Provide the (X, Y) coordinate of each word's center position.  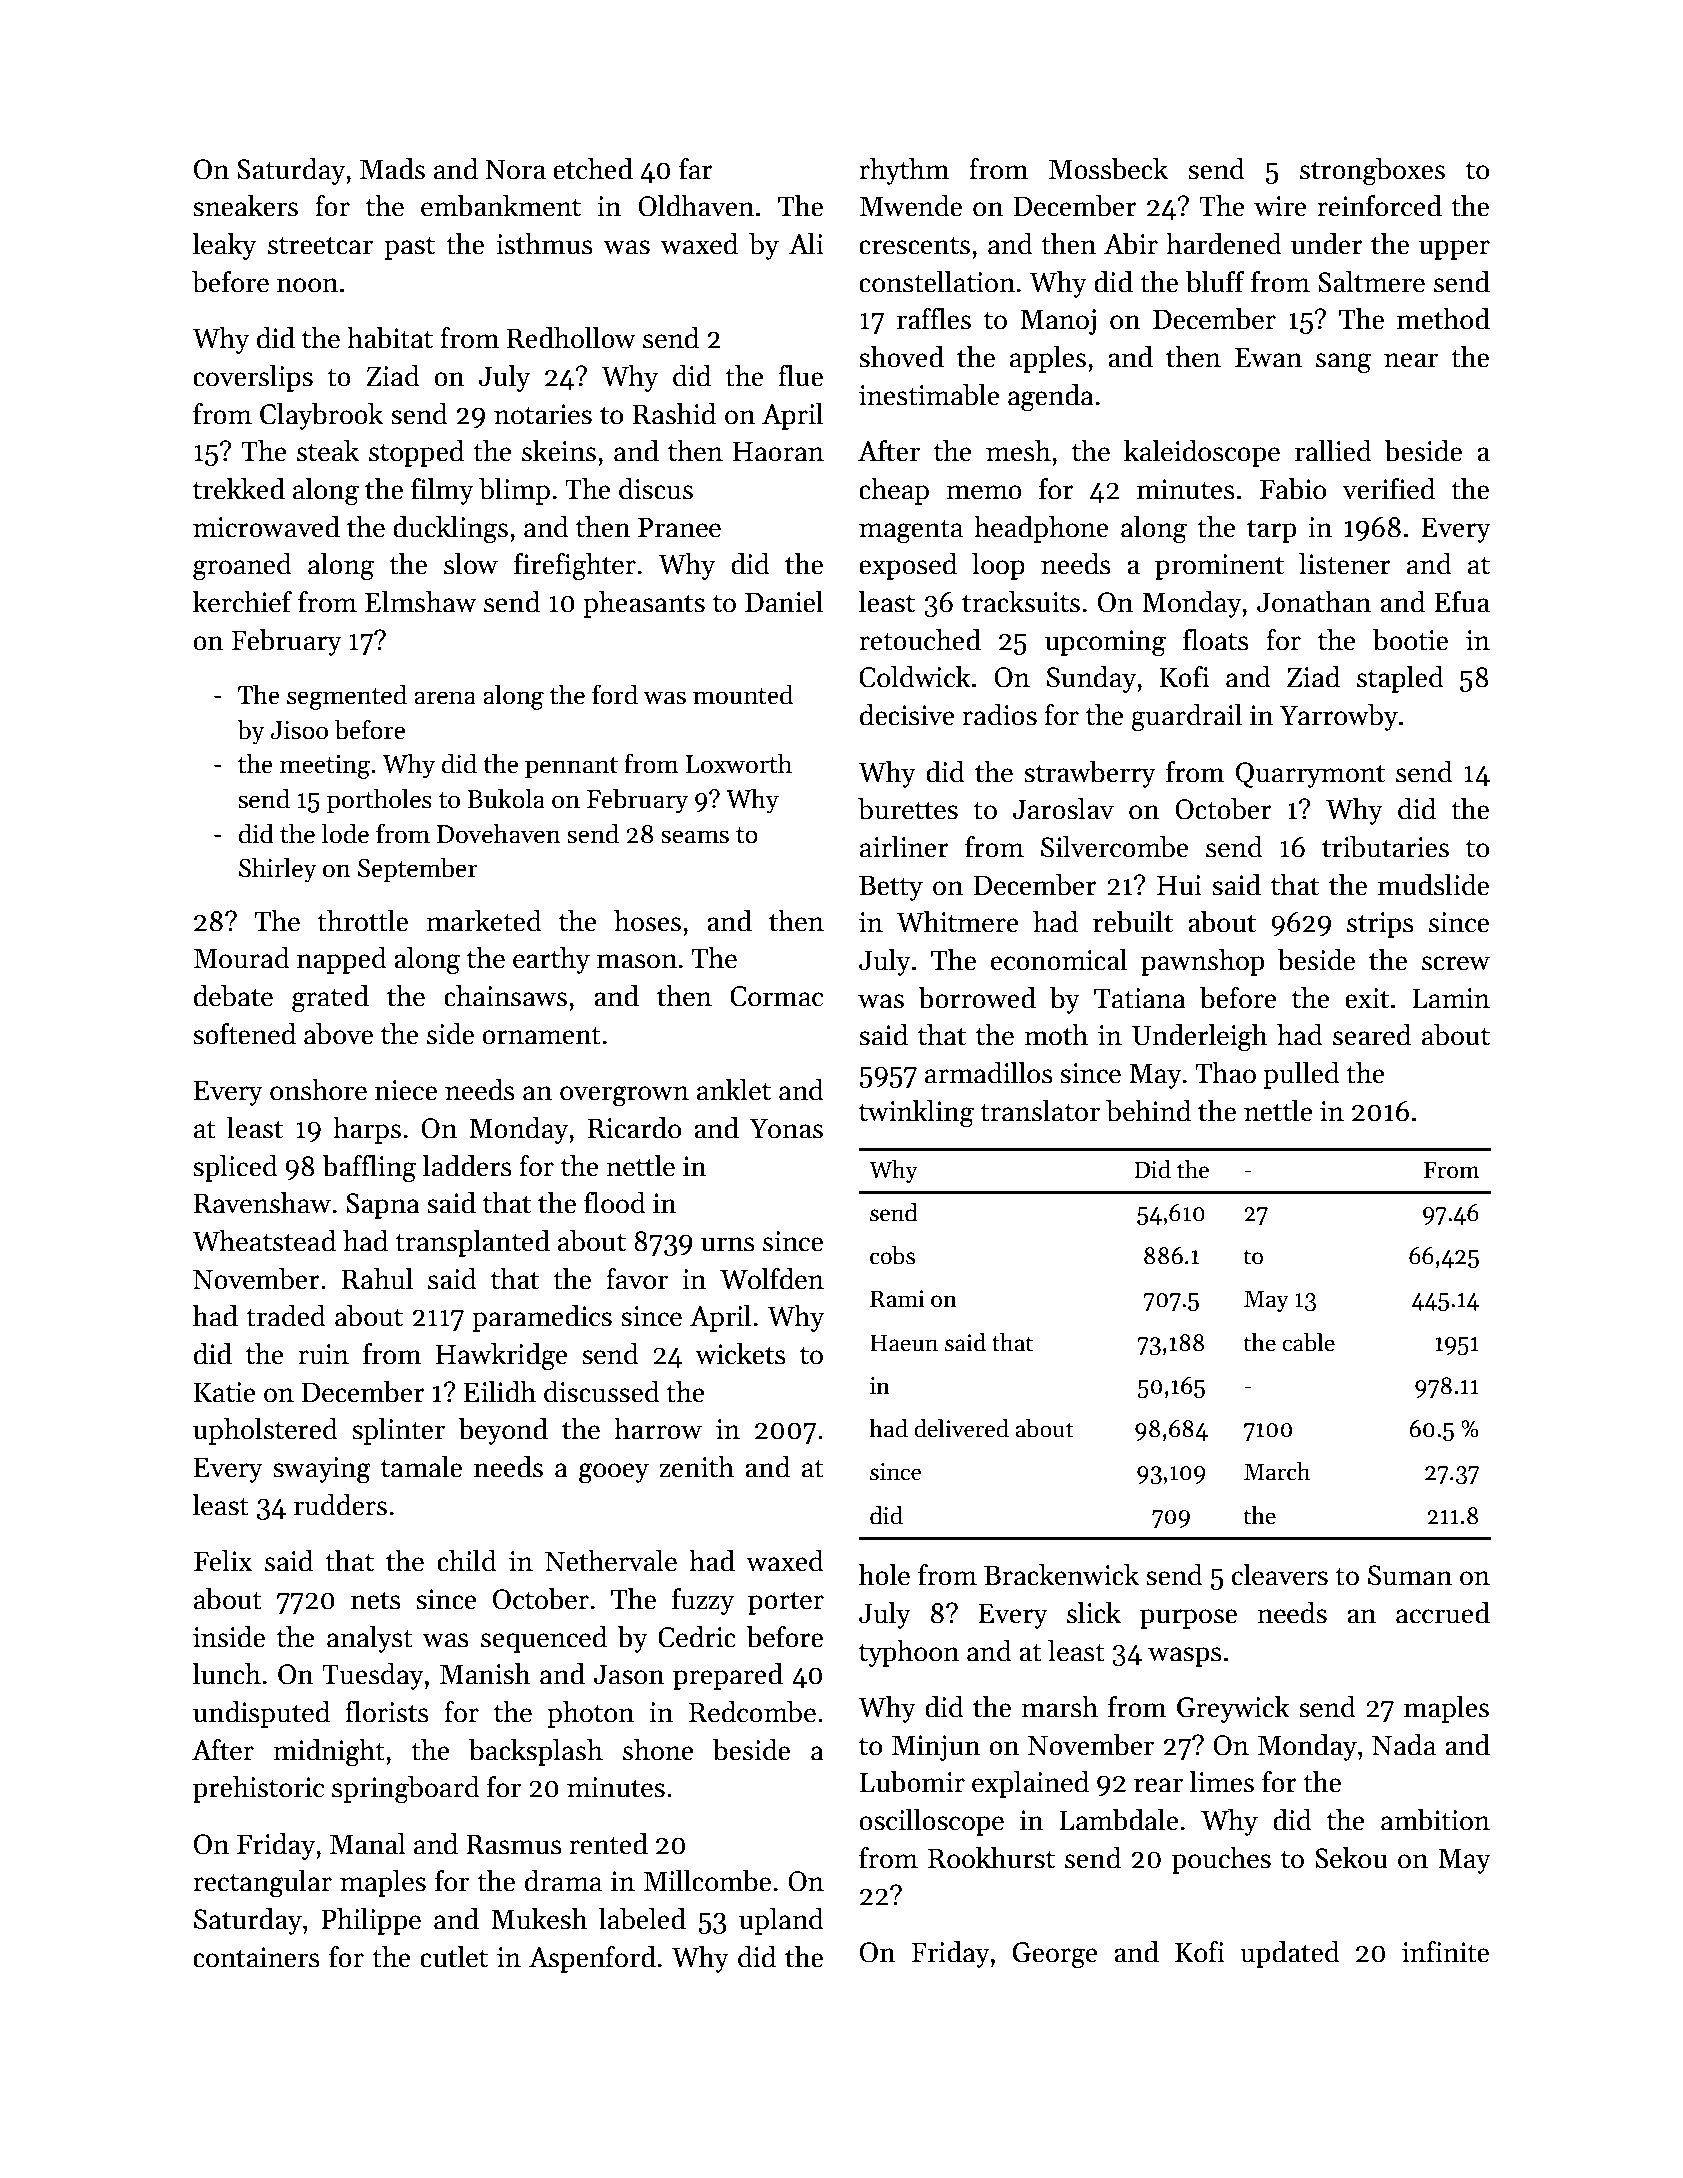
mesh (1018, 451)
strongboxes (1372, 172)
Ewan (1268, 357)
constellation (937, 282)
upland (781, 1921)
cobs (892, 1255)
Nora (515, 169)
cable (1308, 1342)
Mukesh (539, 1919)
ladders (467, 1166)
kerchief (242, 602)
